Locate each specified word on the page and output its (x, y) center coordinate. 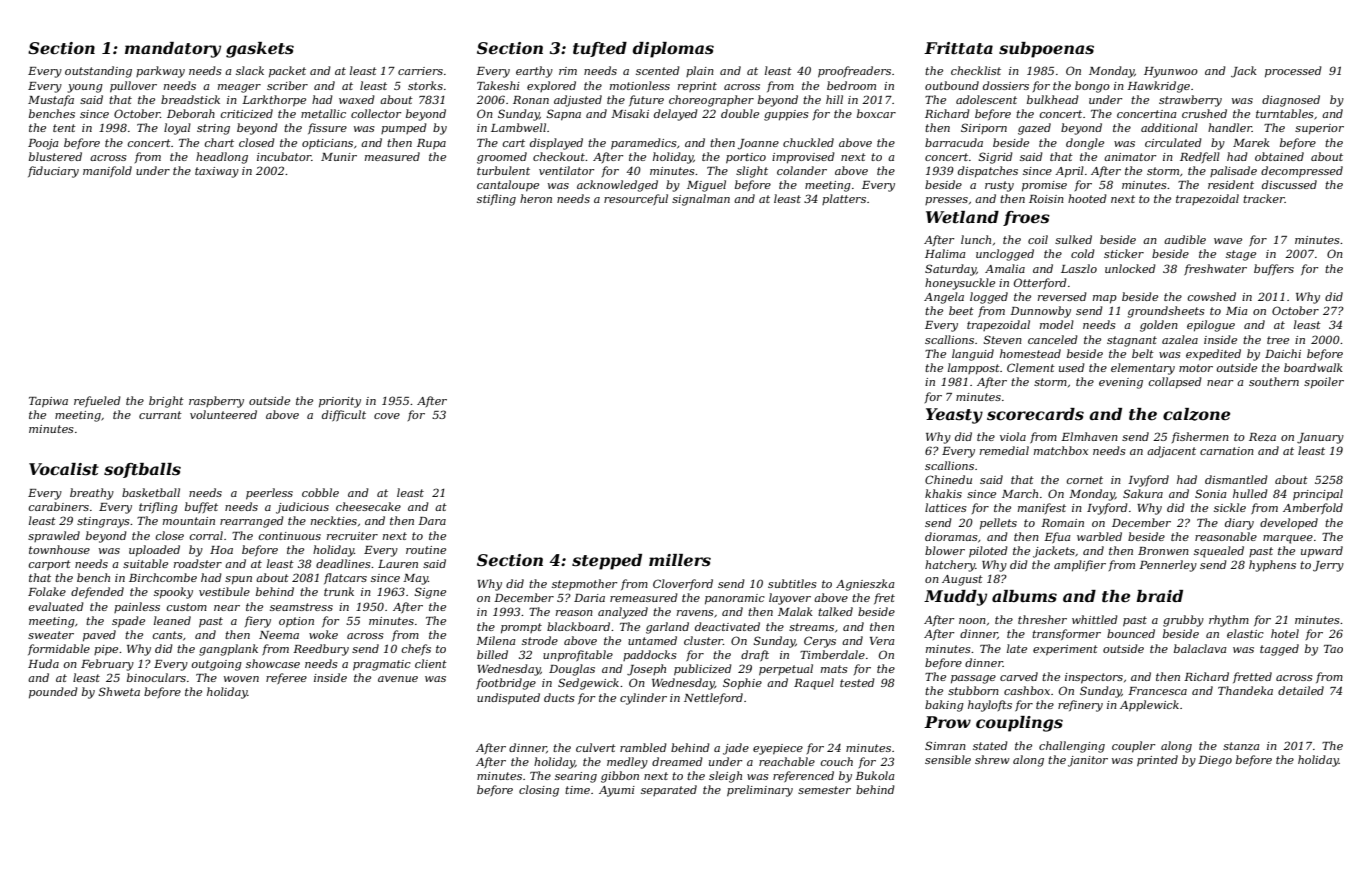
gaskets (260, 50)
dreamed (677, 761)
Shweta (119, 691)
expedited (1213, 355)
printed (1157, 761)
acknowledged (617, 186)
